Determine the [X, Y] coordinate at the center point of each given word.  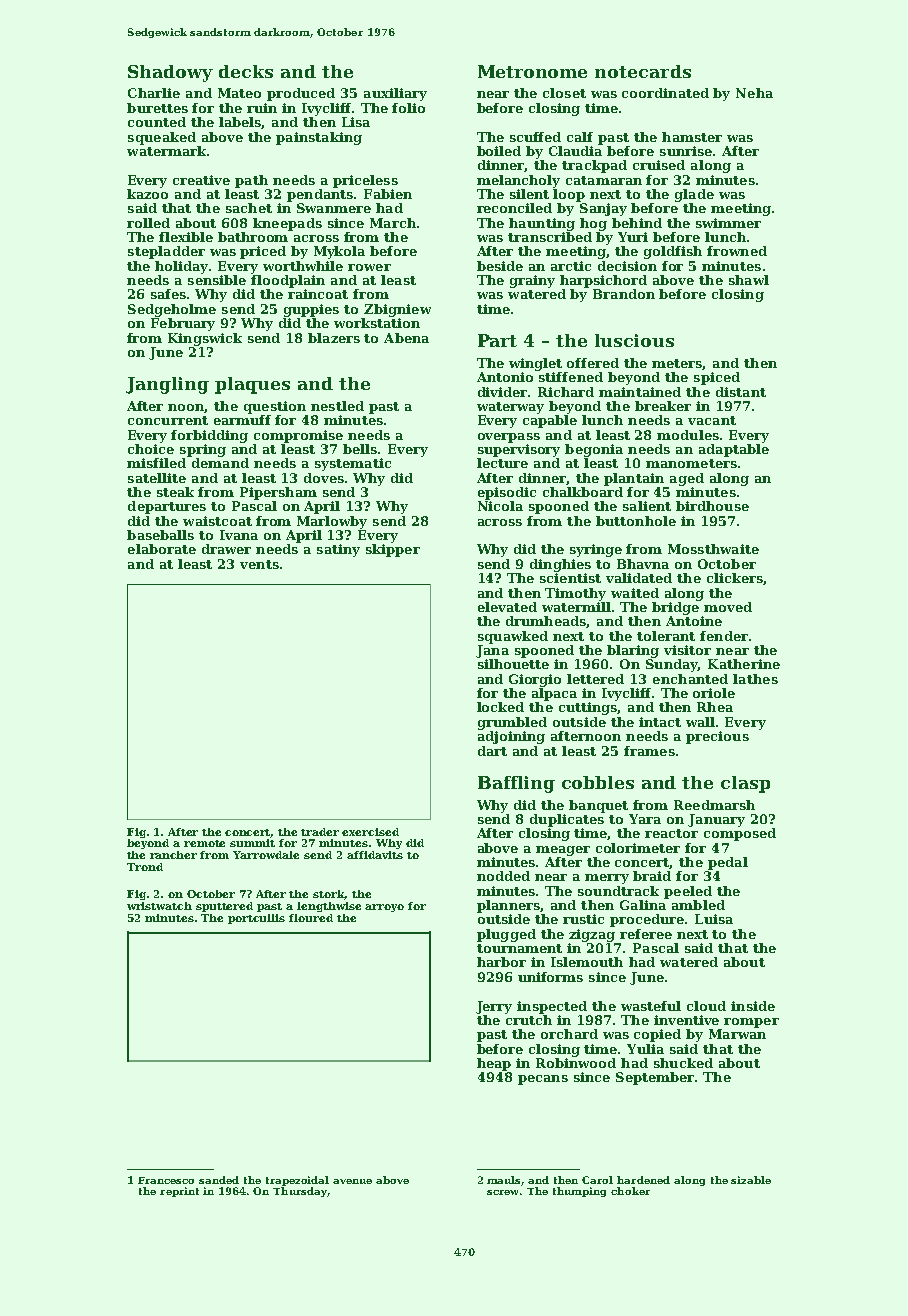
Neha [754, 93]
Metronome [532, 71]
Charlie [154, 93]
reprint [179, 1192]
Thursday [300, 1192]
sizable [751, 1180]
